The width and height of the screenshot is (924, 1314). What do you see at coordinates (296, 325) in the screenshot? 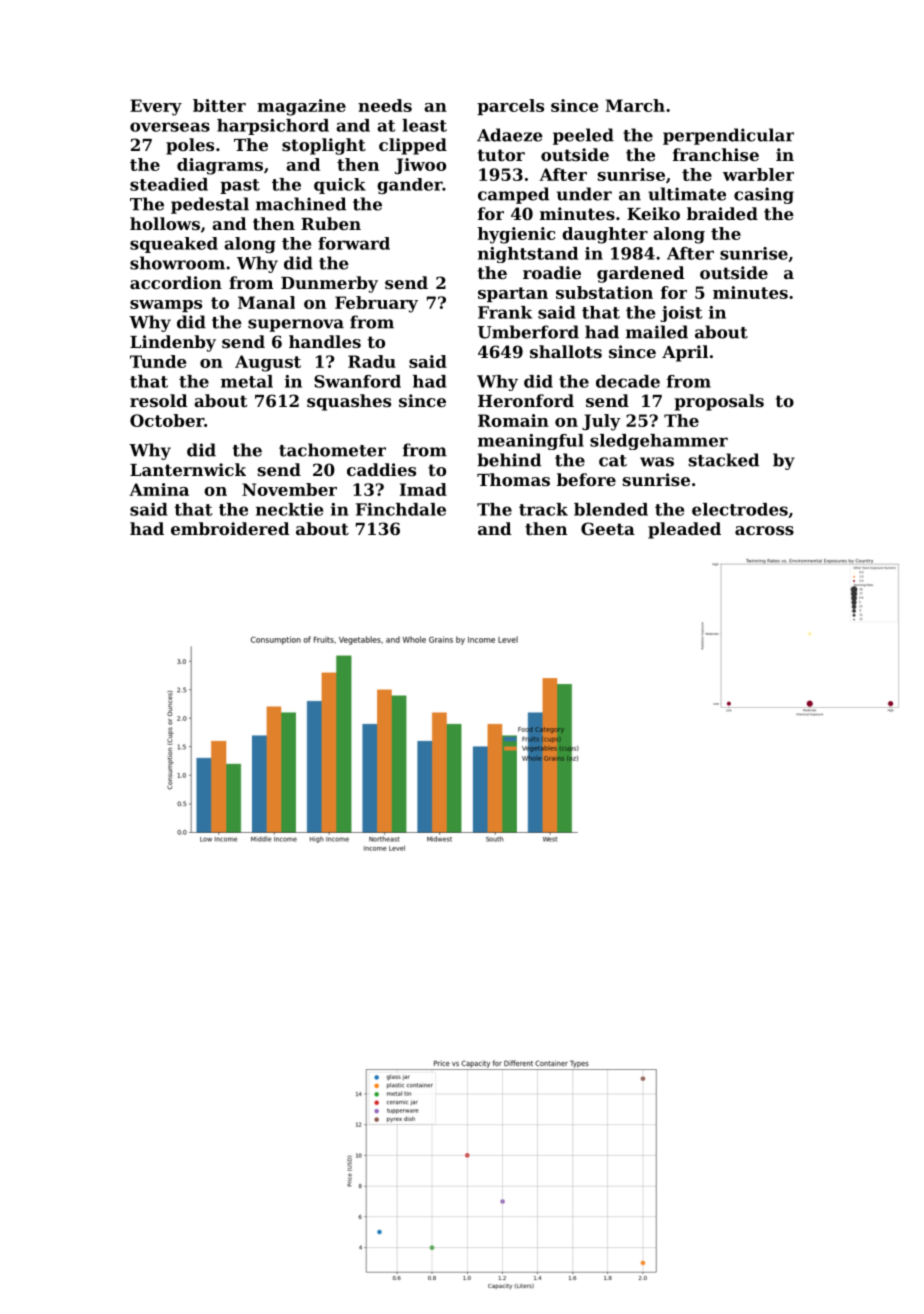
I see `supernova` at bounding box center [296, 325].
